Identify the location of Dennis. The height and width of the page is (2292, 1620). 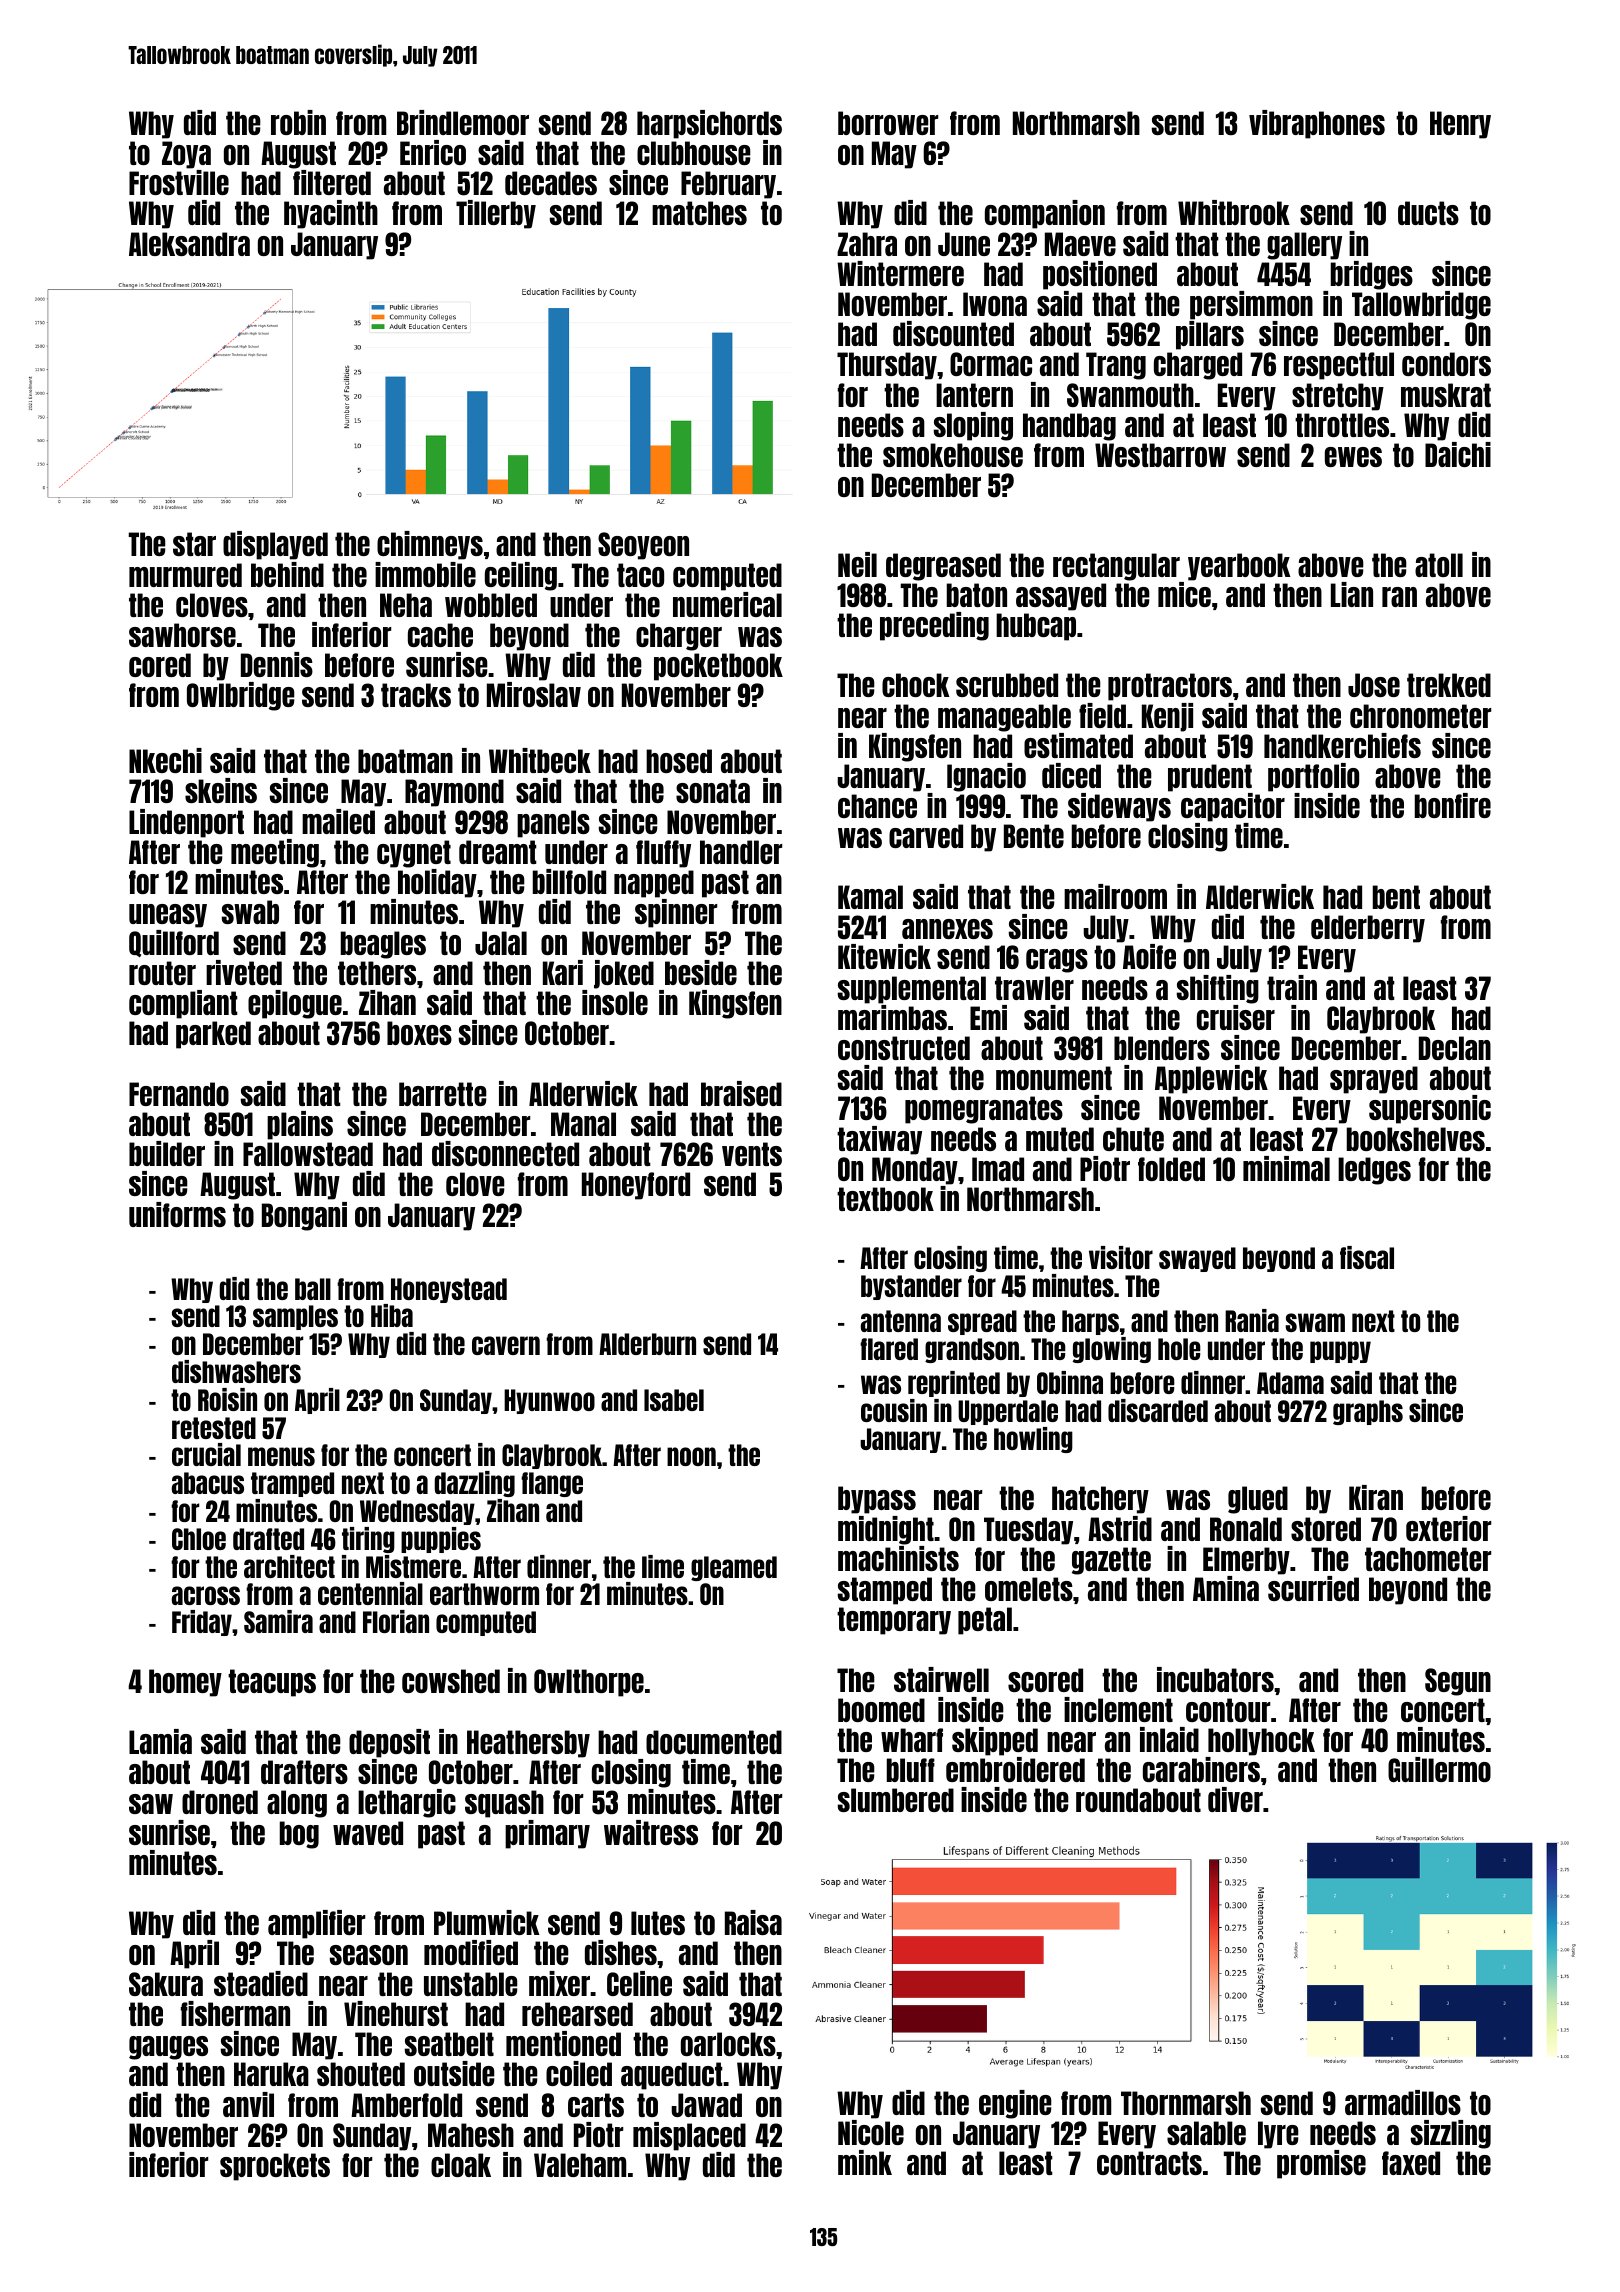
(277, 664).
